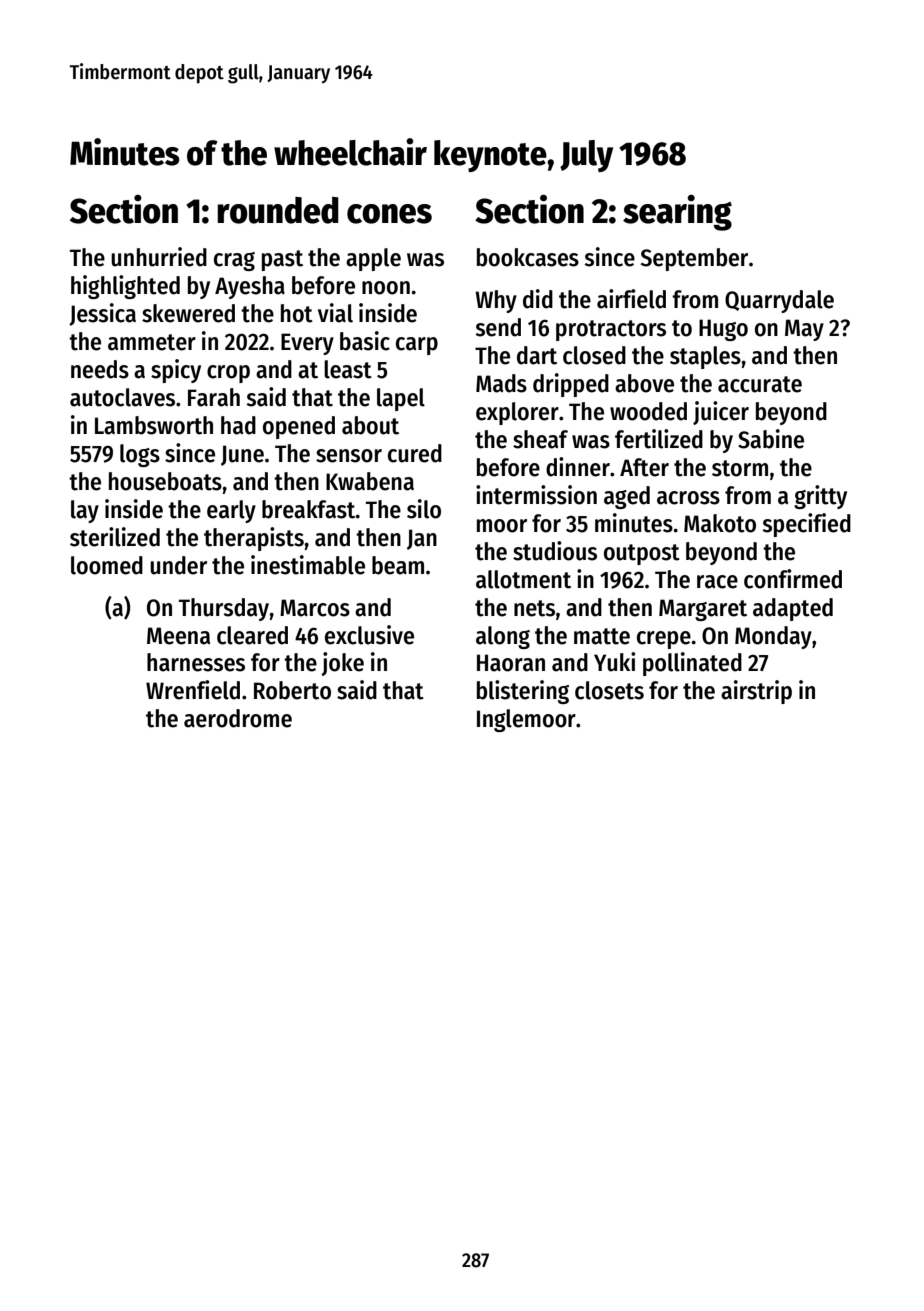 Image resolution: width=924 pixels, height=1311 pixels. I want to click on May, so click(804, 330).
